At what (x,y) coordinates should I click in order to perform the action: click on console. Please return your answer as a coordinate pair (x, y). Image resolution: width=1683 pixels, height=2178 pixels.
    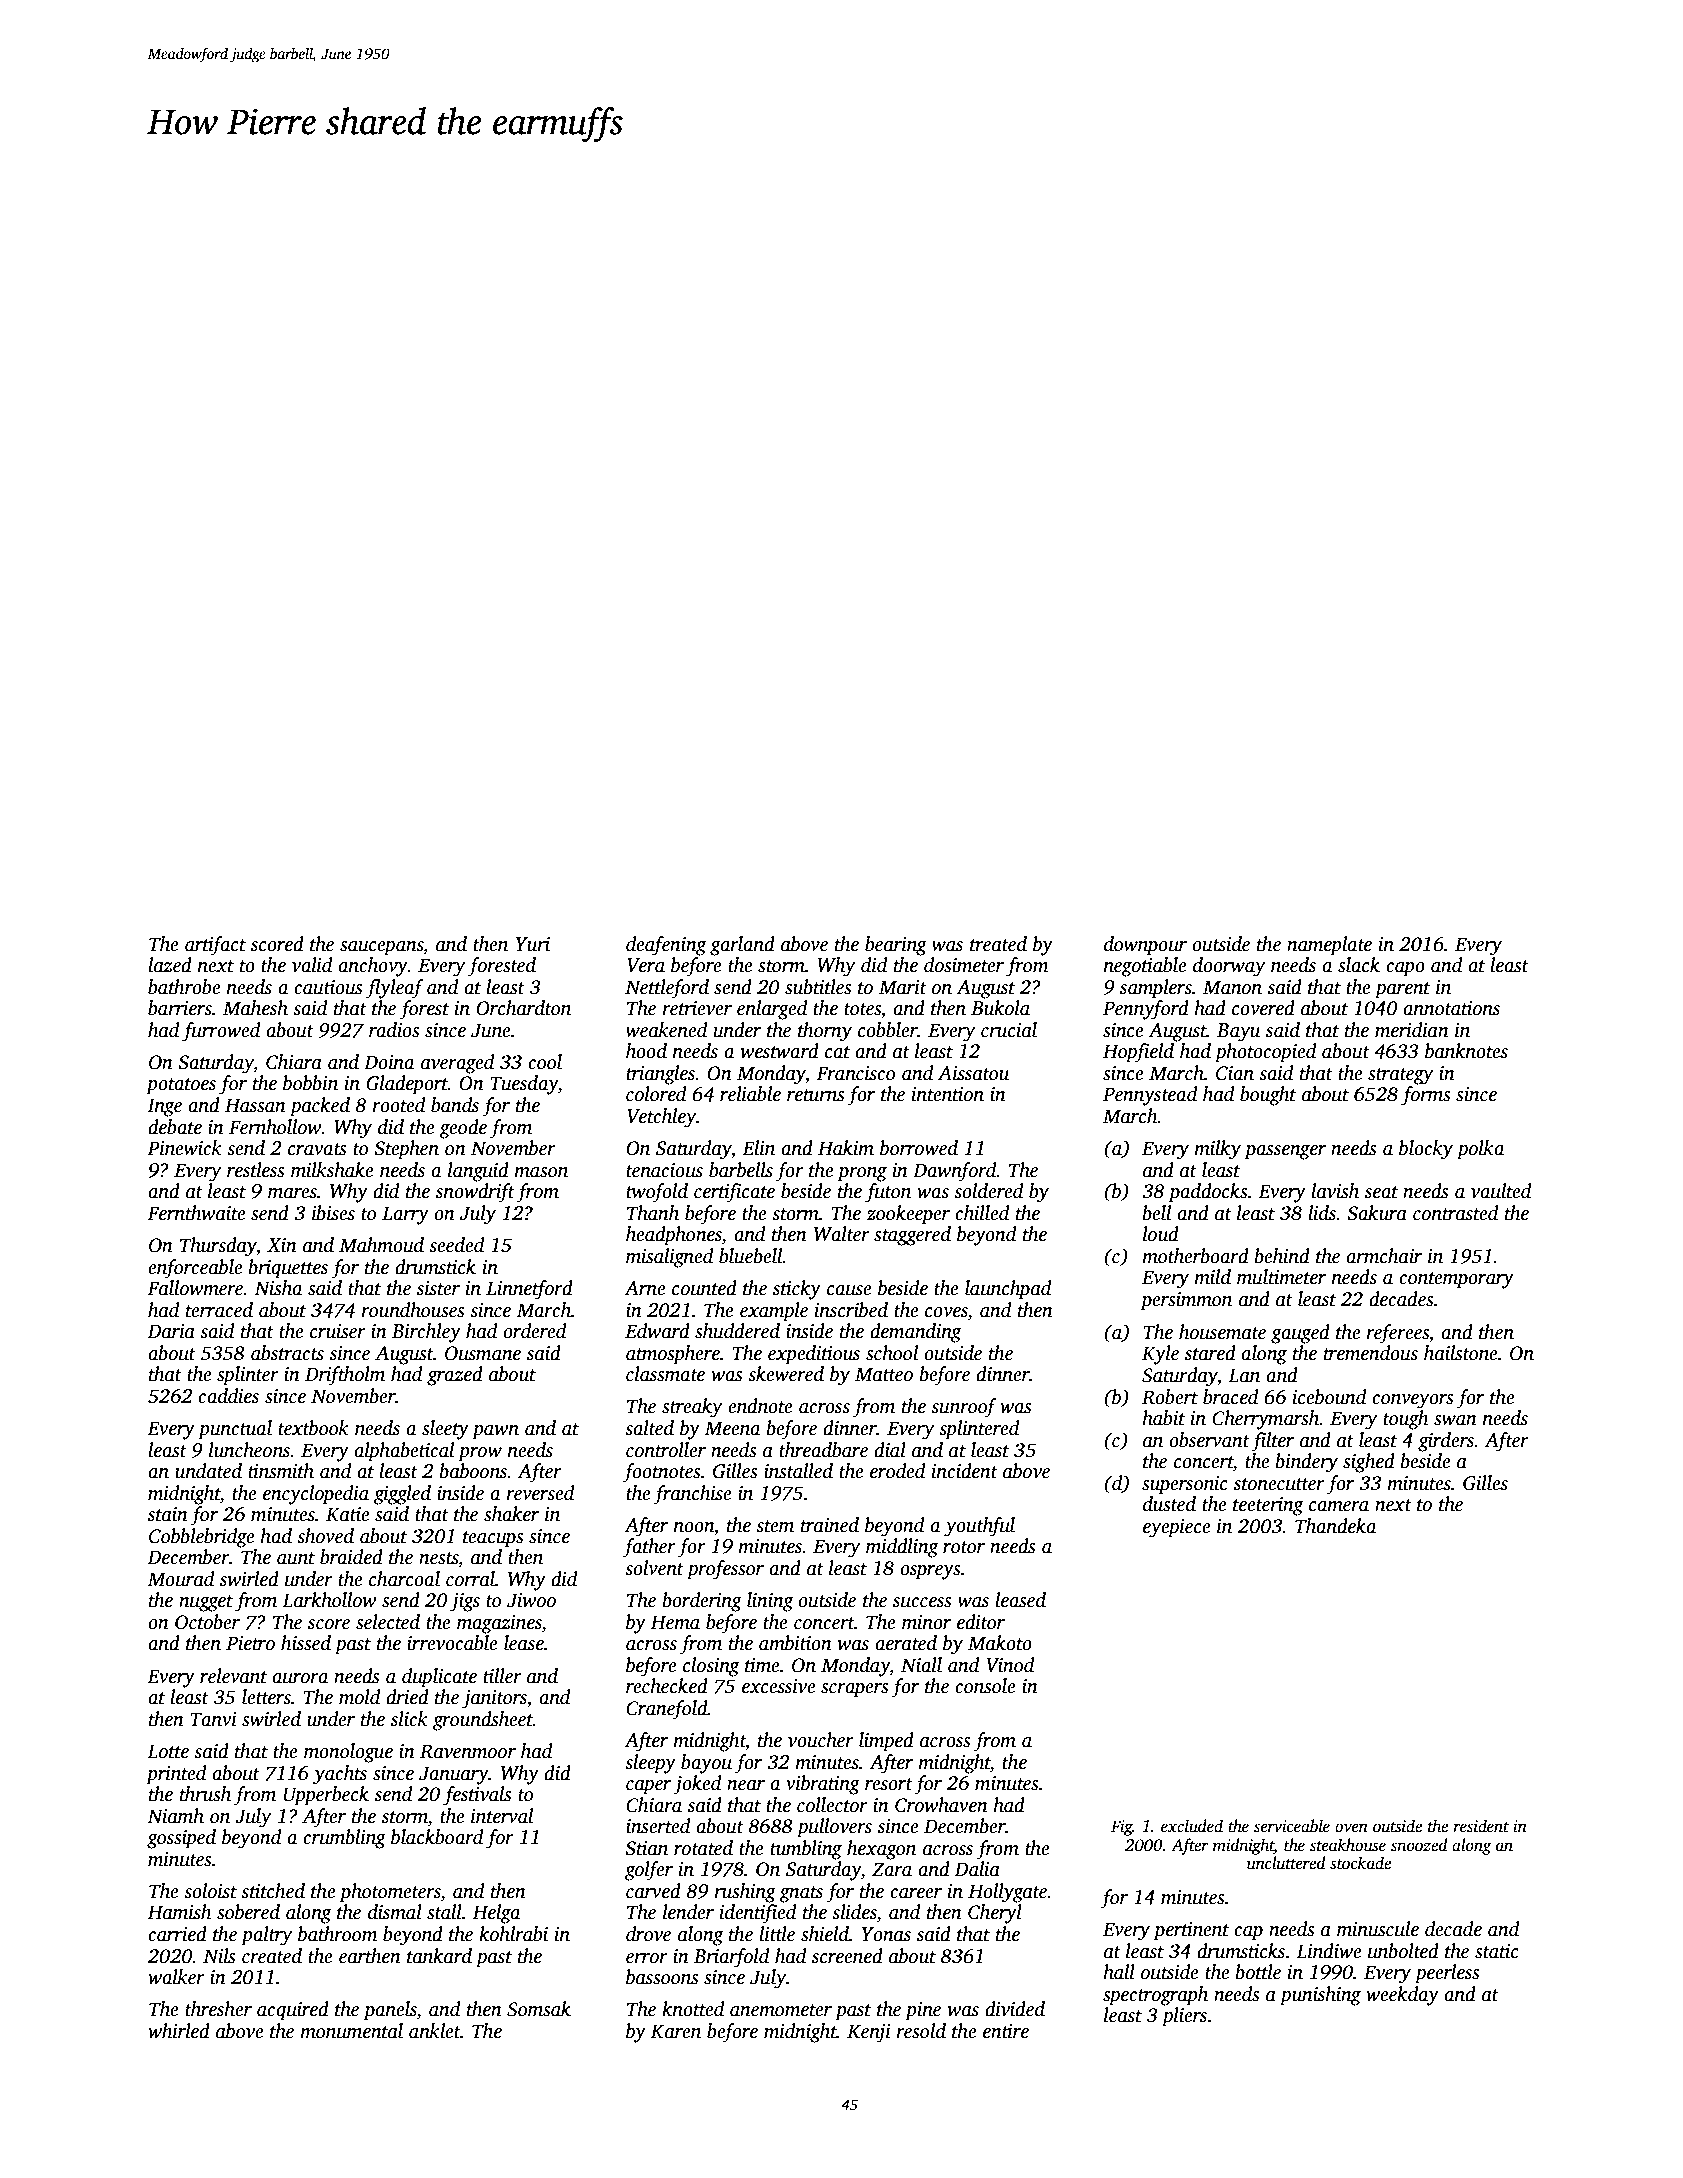
    Looking at the image, I should click on (985, 1686).
